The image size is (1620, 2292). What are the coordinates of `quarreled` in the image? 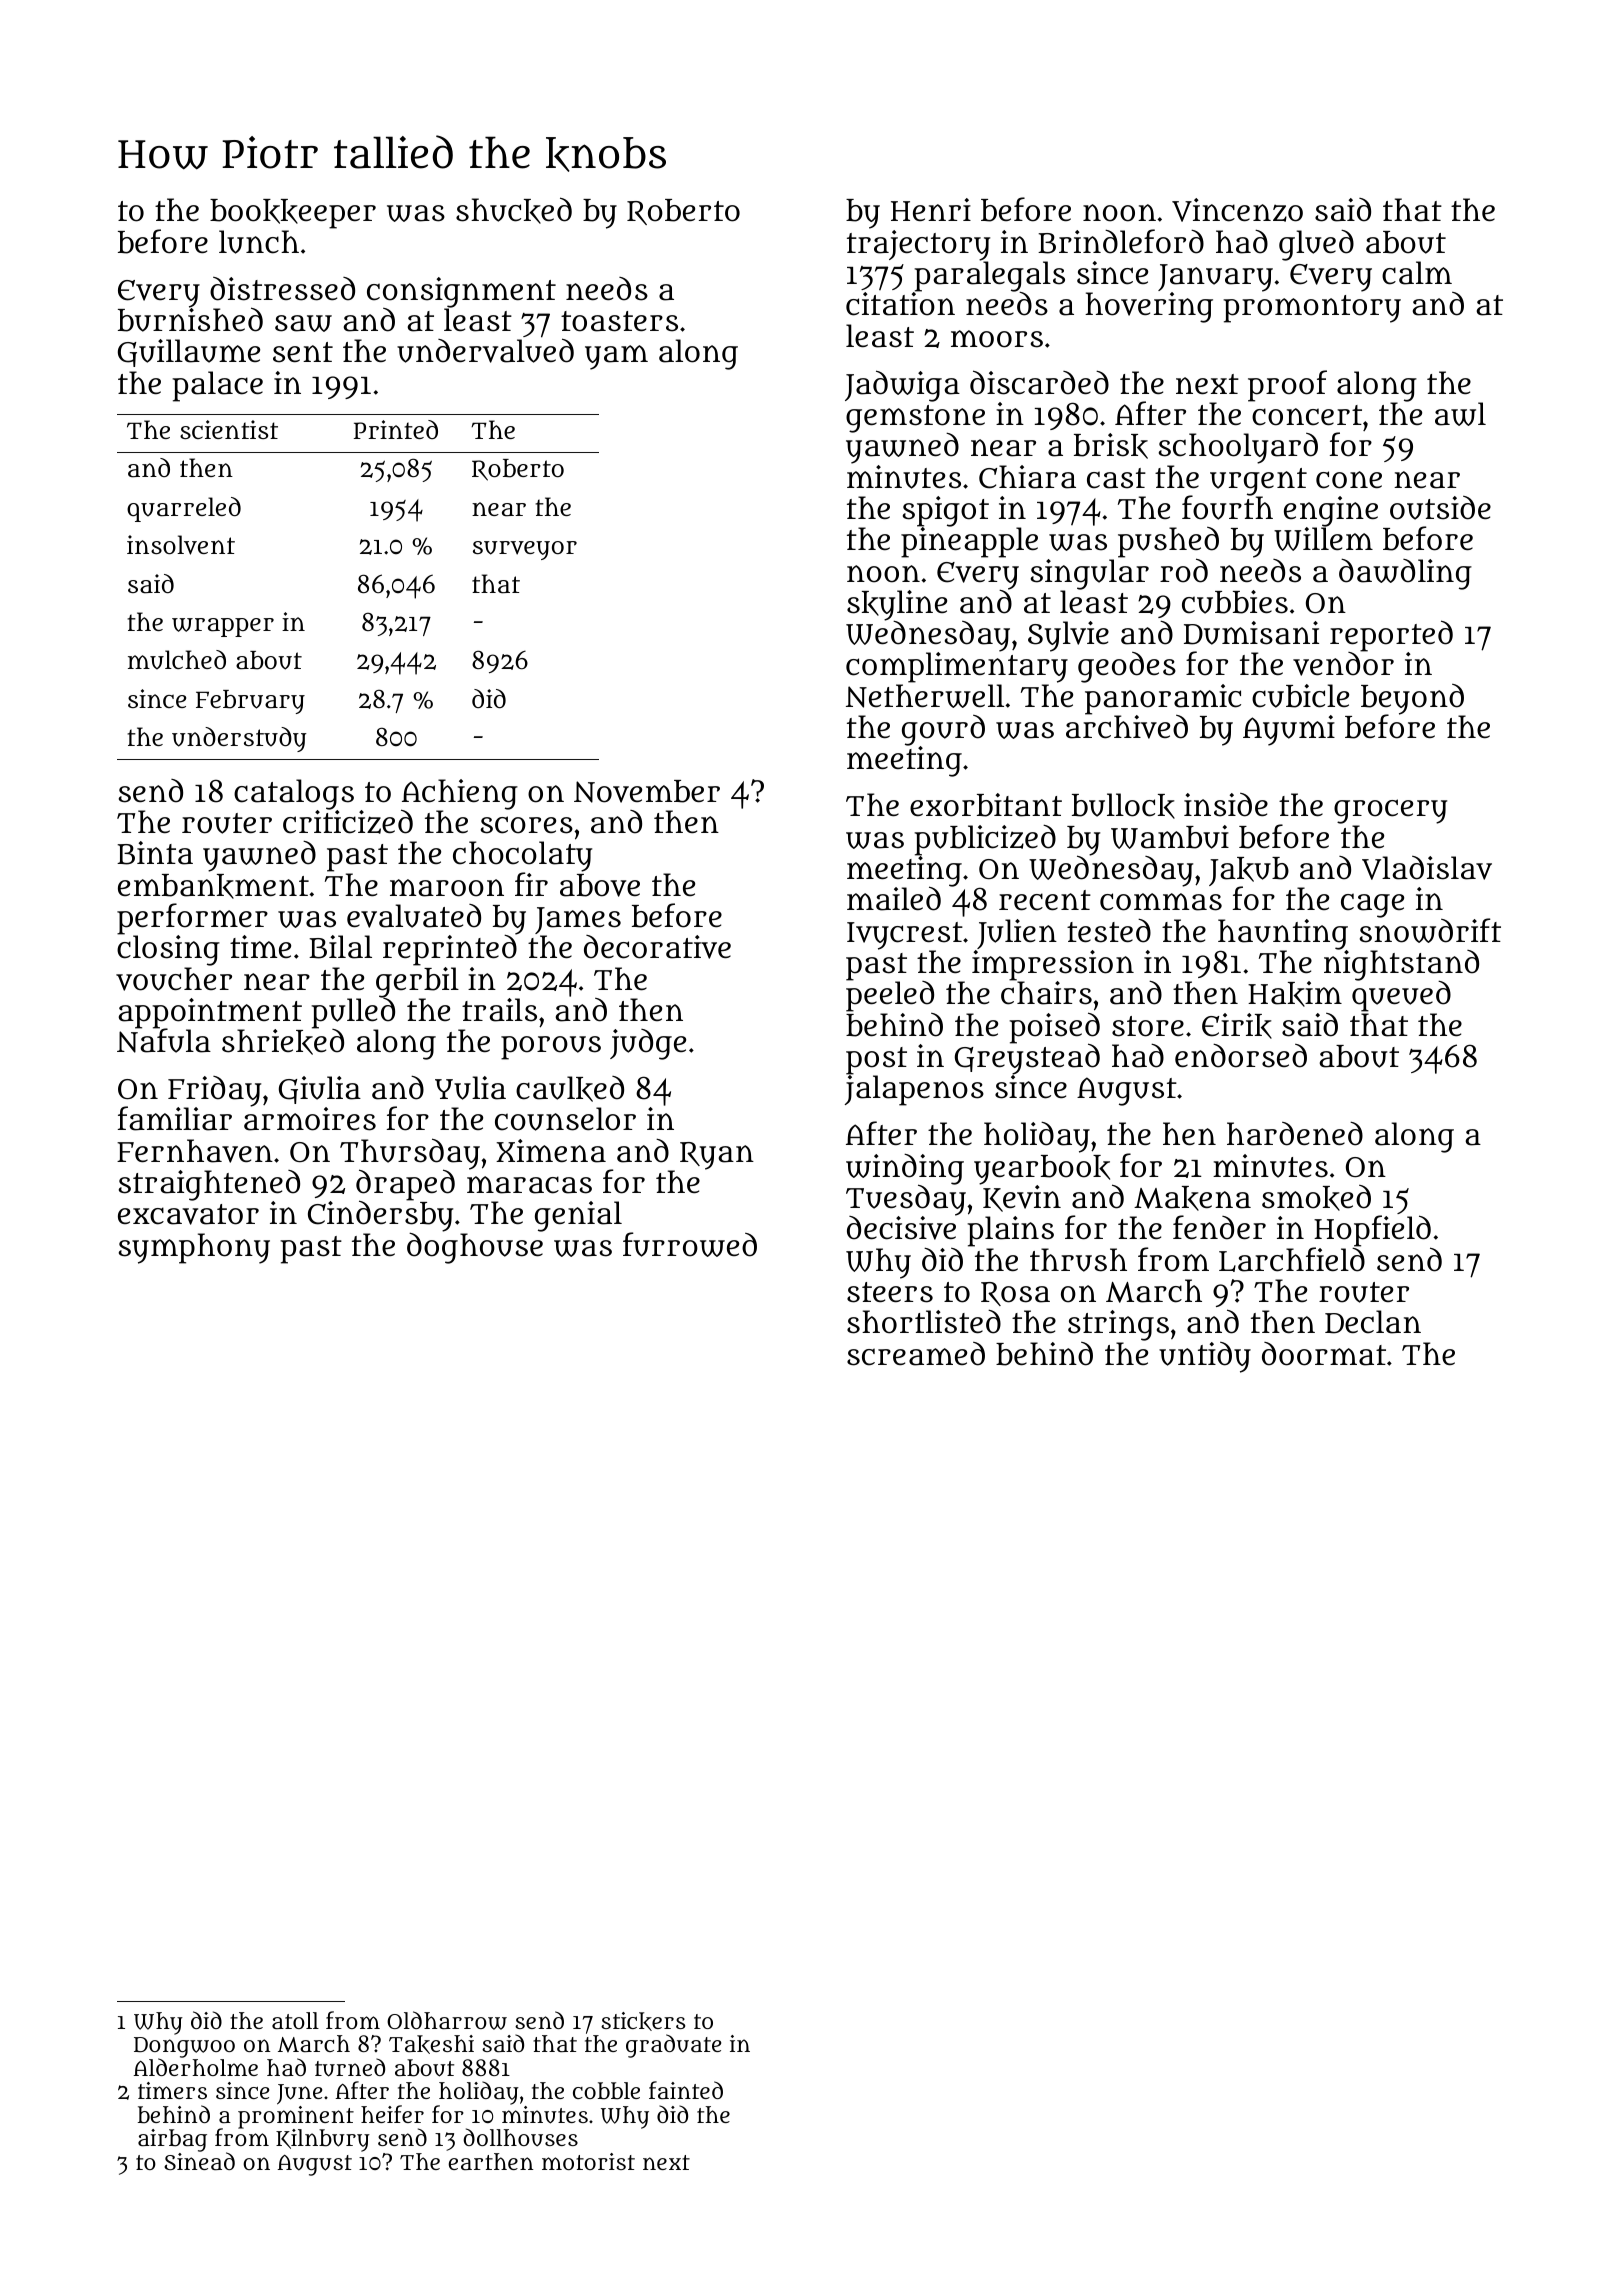 It's located at (184, 509).
